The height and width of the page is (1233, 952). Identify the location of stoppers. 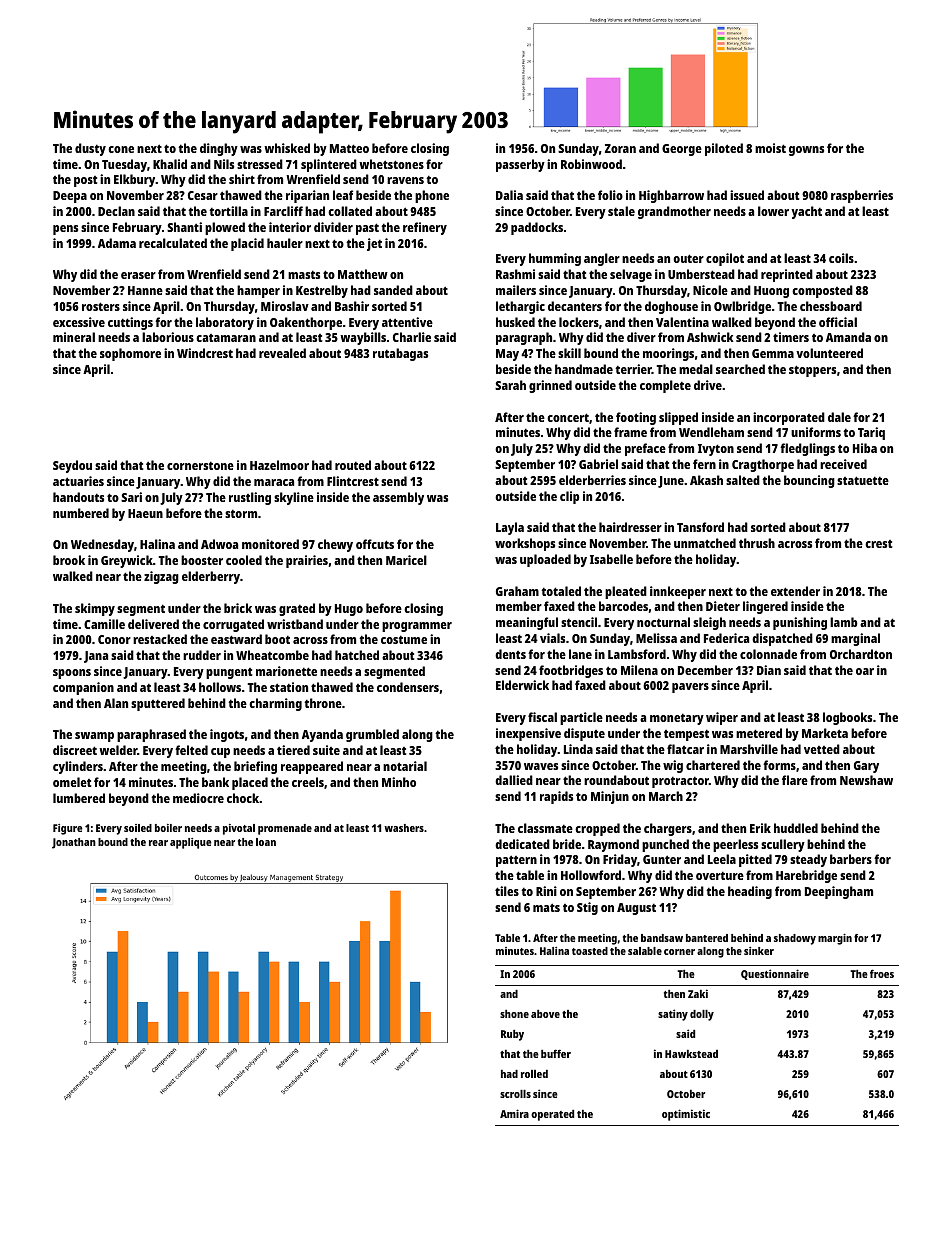
(812, 371).
